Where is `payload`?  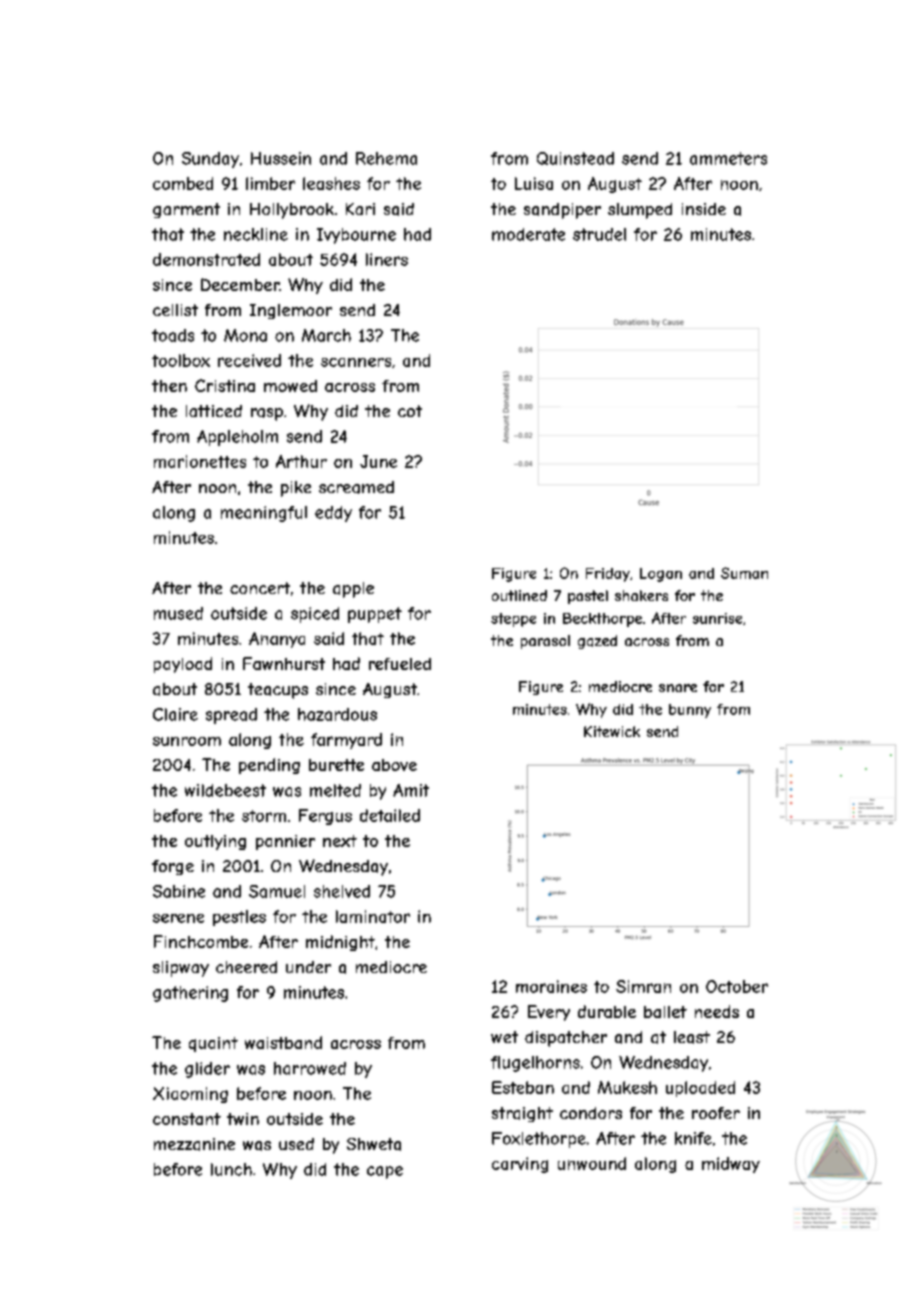
payload is located at coordinates (183, 665).
